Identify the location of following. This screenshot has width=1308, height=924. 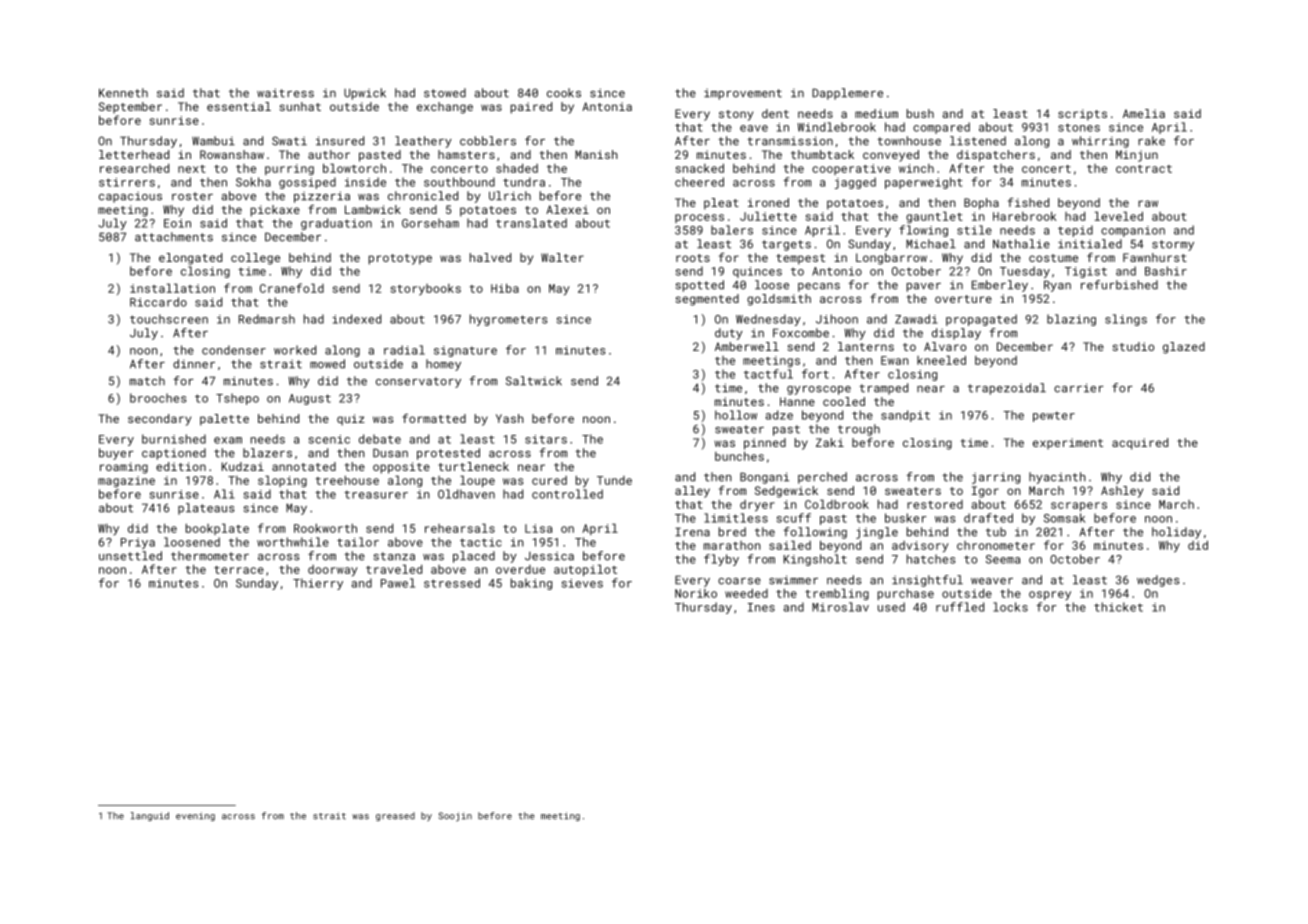
(815, 533).
